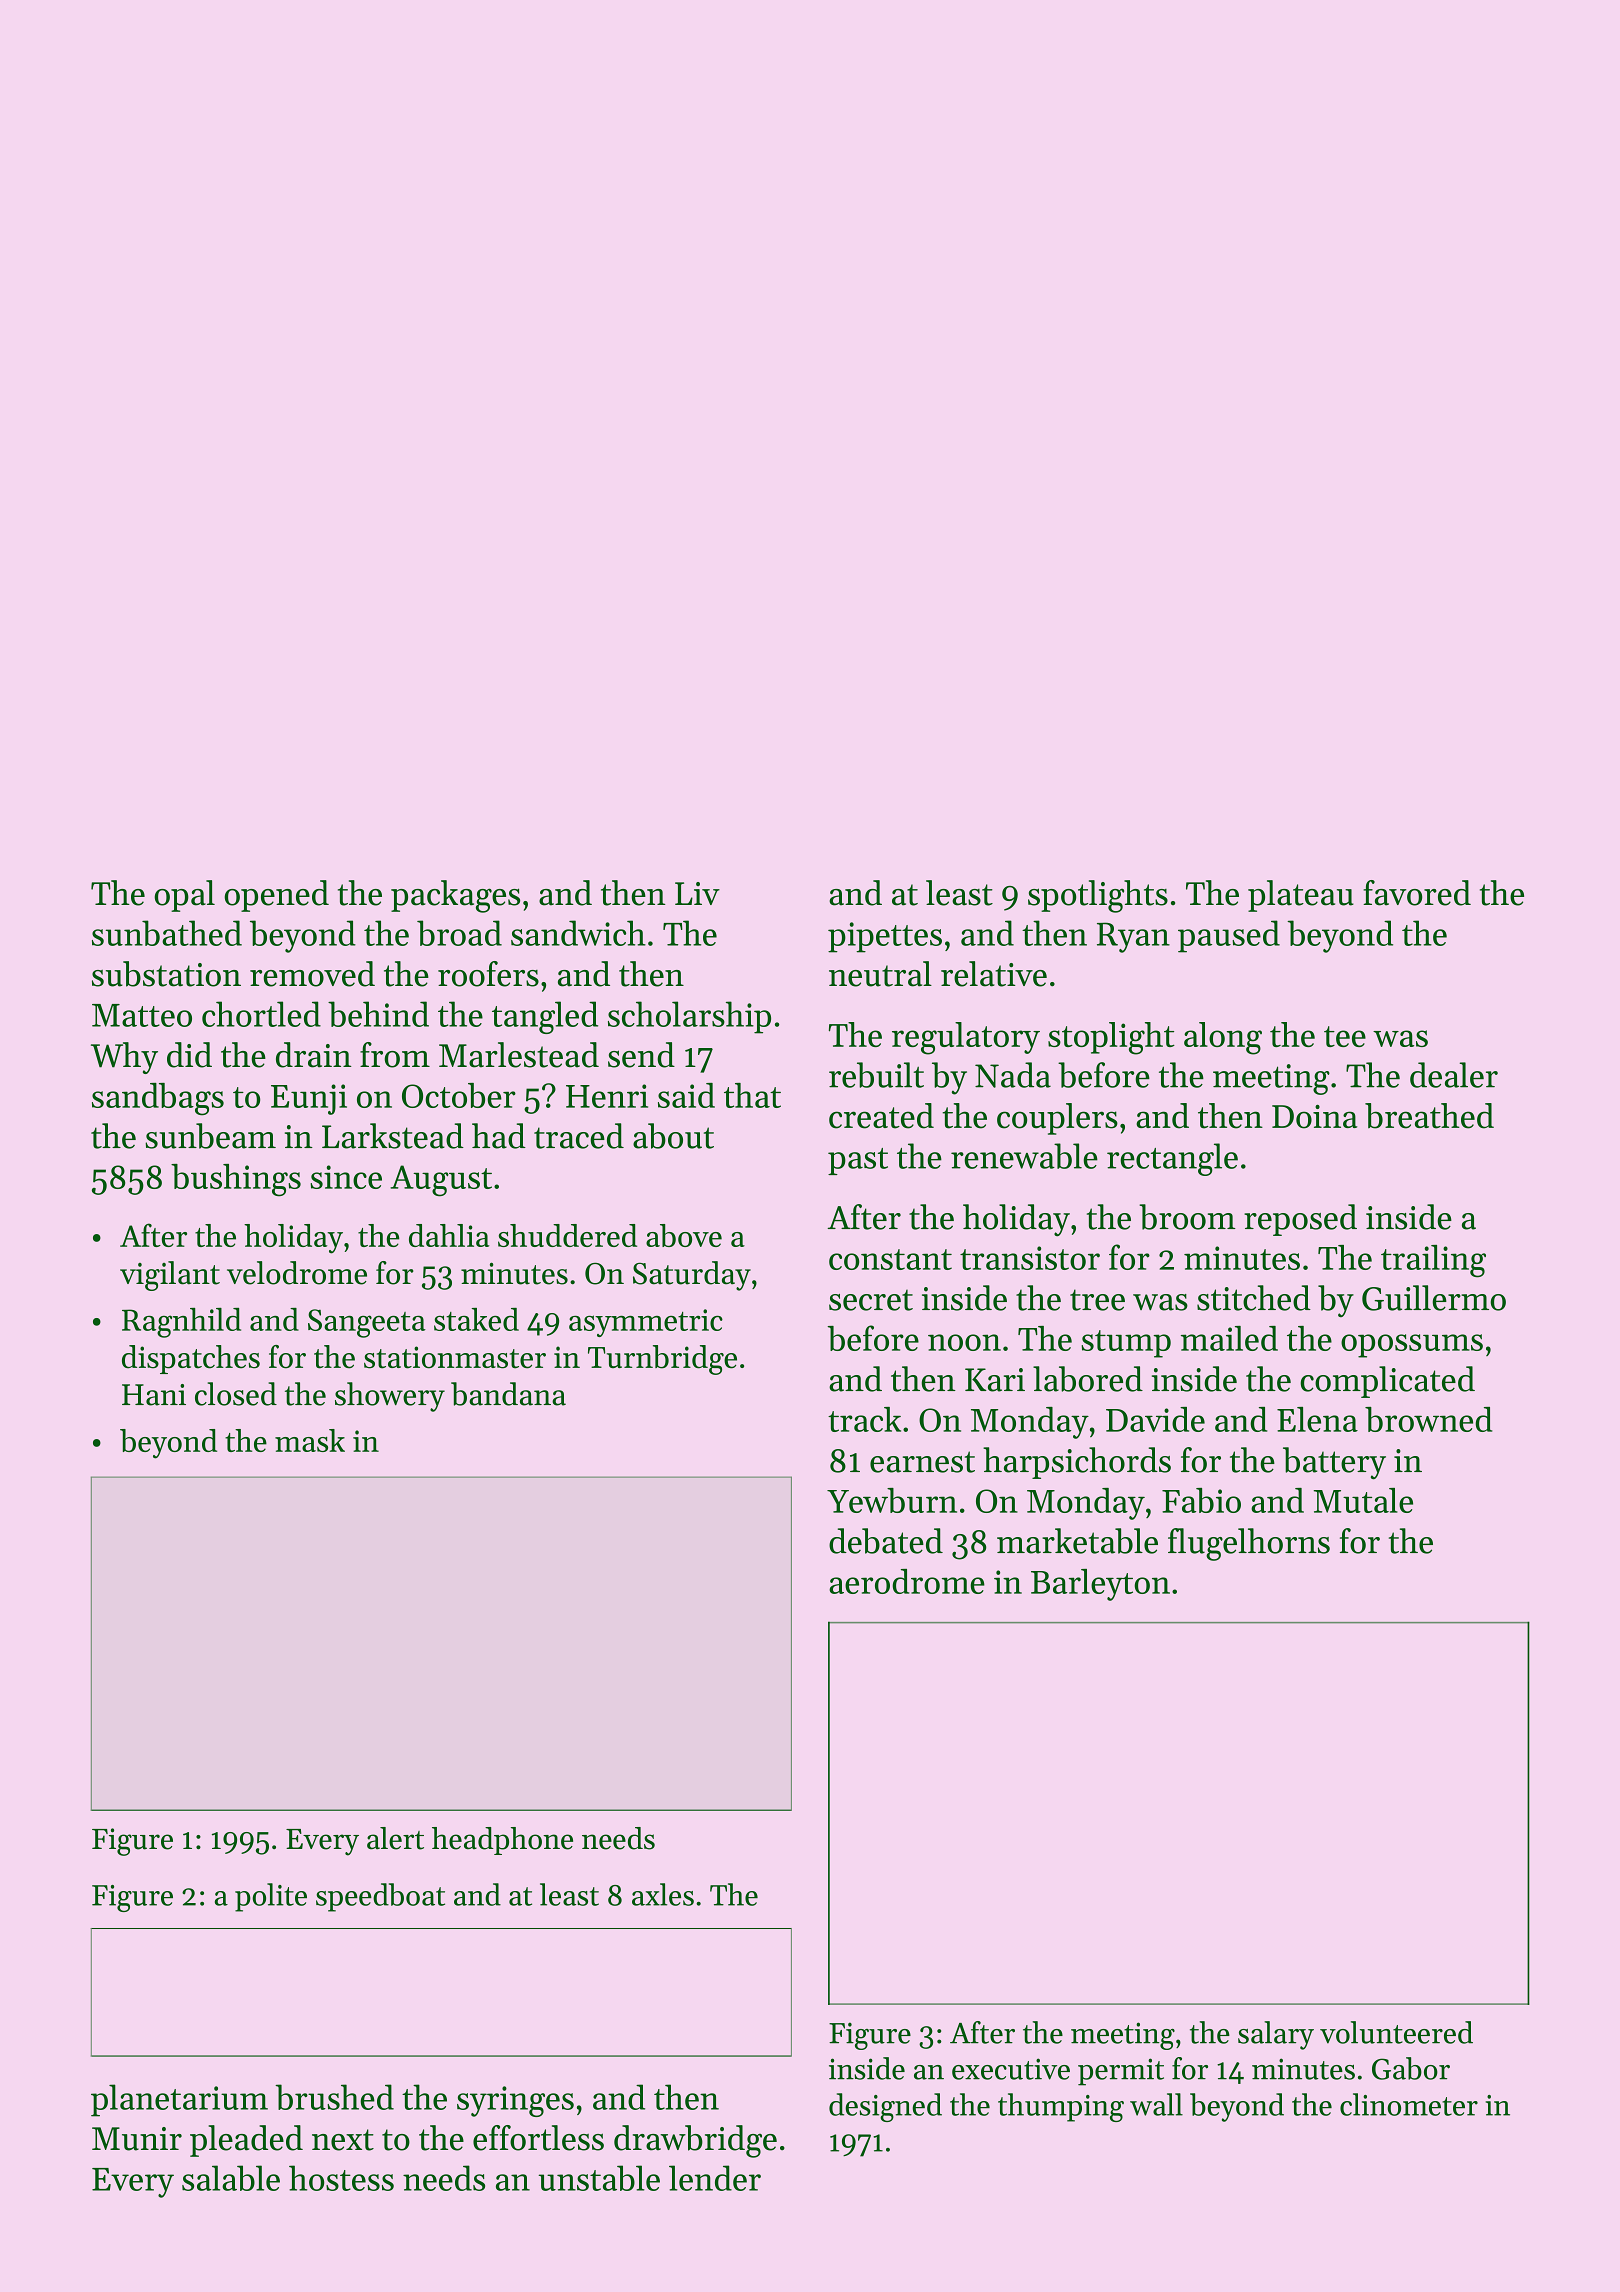 The image size is (1620, 2292). What do you see at coordinates (1098, 896) in the image?
I see `spotlights` at bounding box center [1098, 896].
